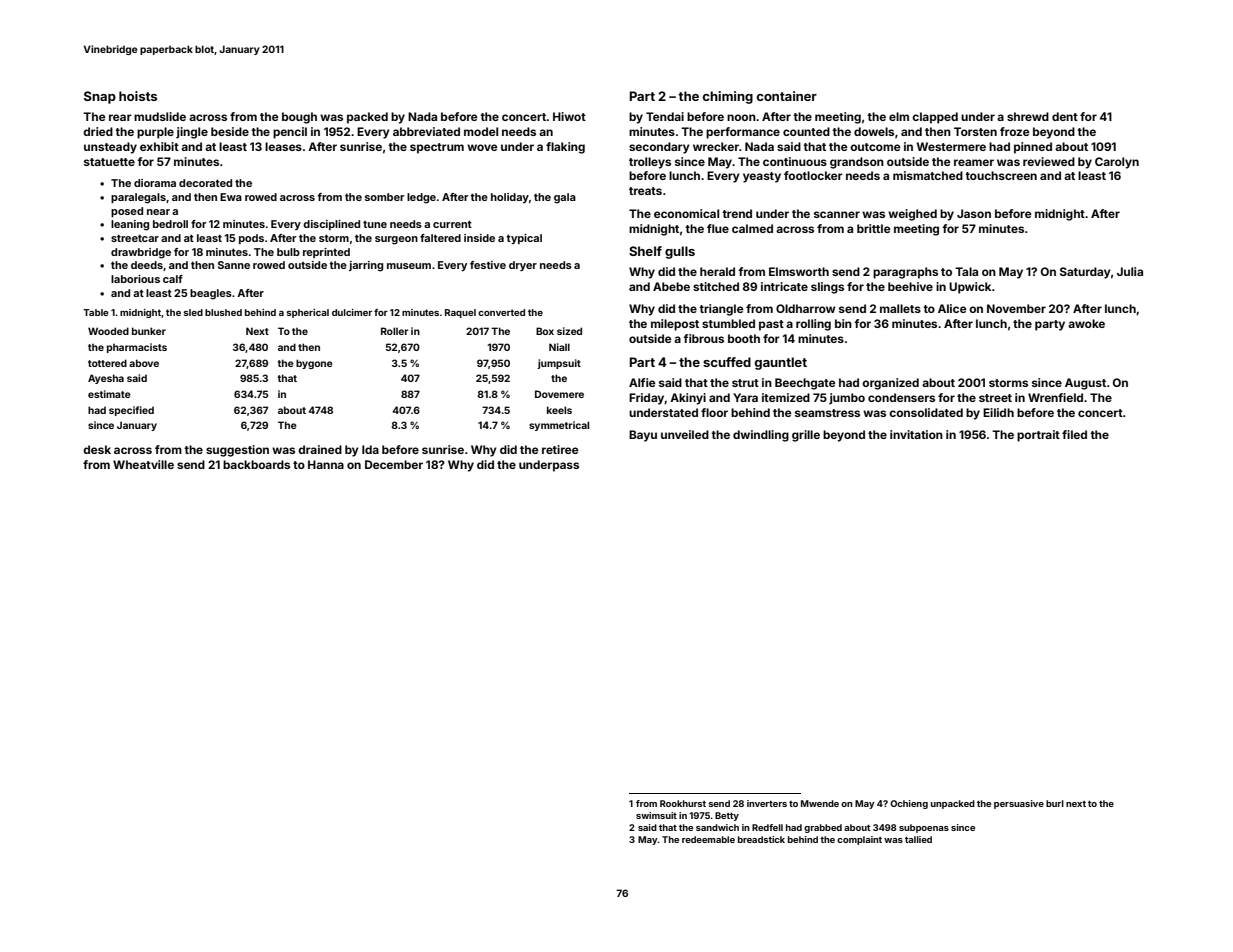  I want to click on dryer, so click(523, 266).
